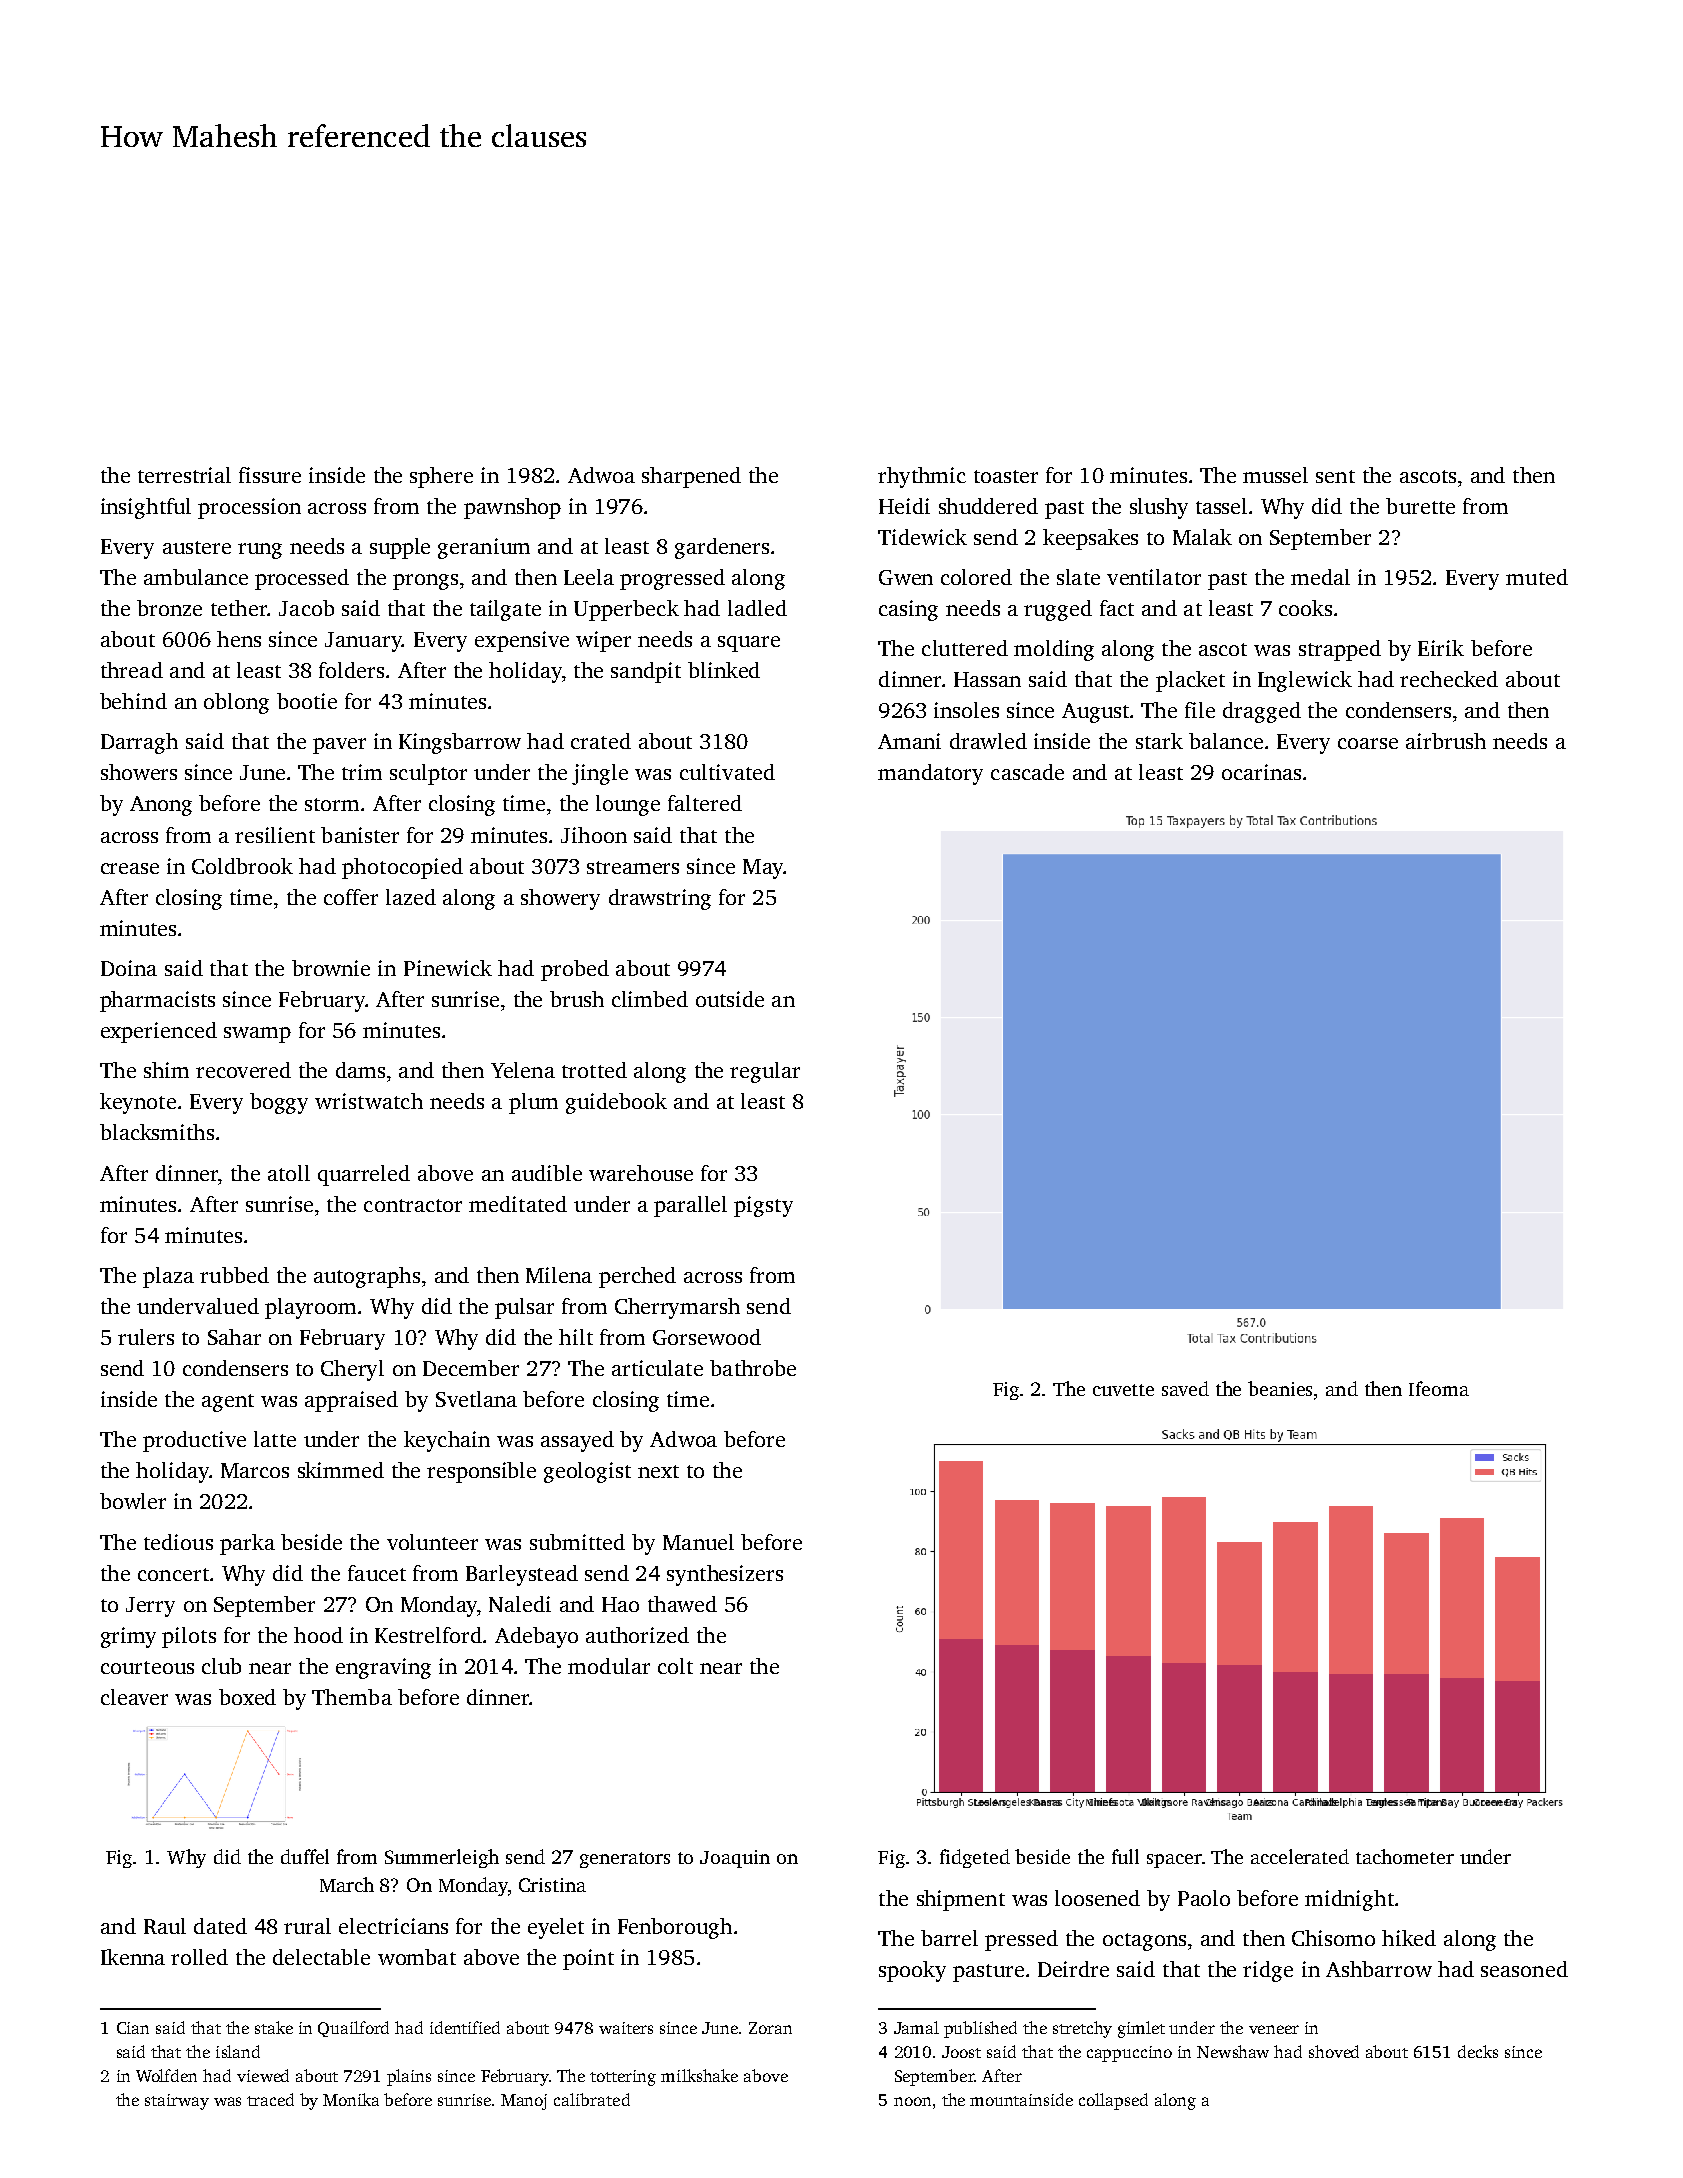 This screenshot has width=1683, height=2178. What do you see at coordinates (730, 999) in the screenshot?
I see `outside` at bounding box center [730, 999].
